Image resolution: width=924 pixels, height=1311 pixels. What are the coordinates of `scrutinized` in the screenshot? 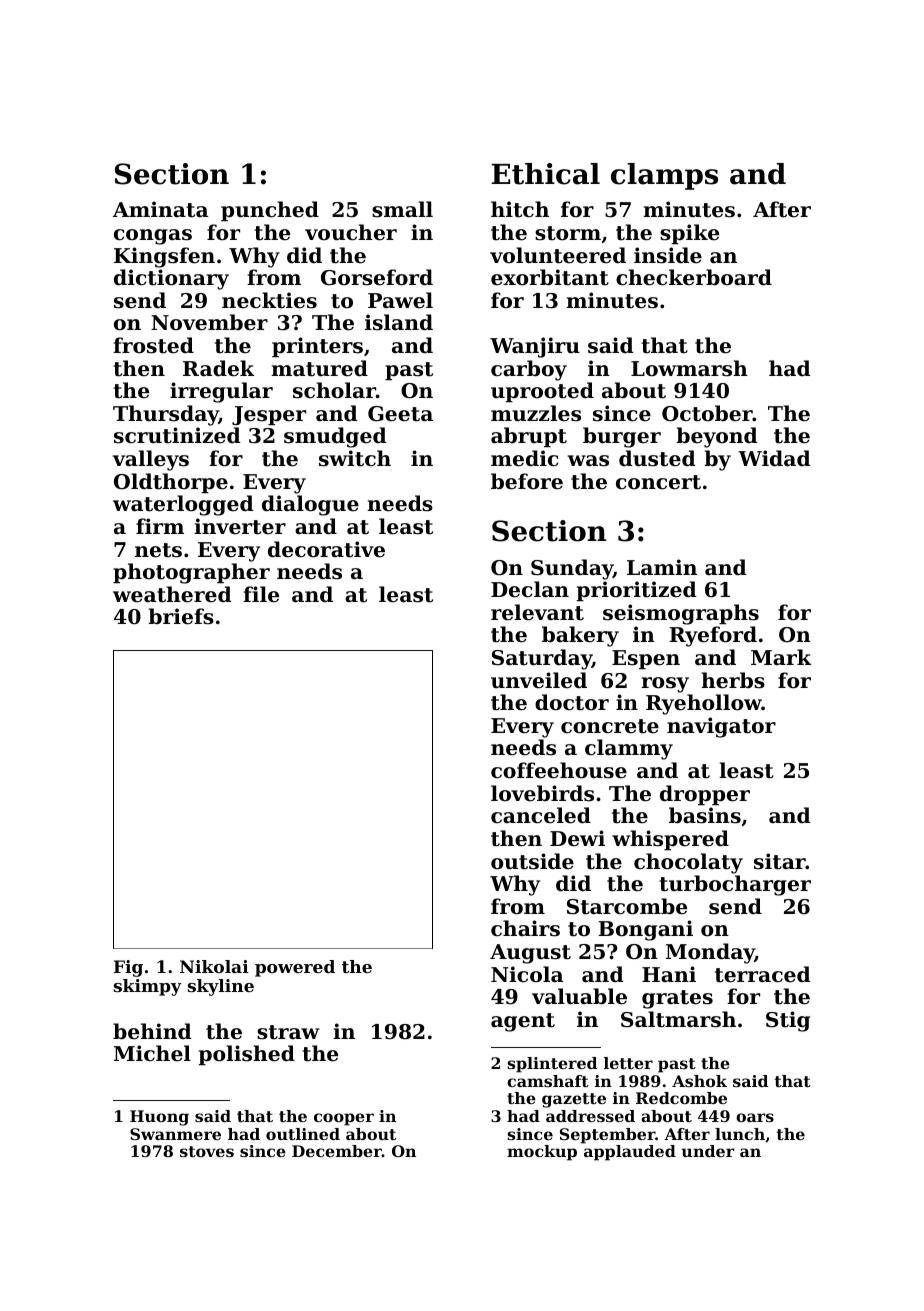 It's located at (177, 435).
